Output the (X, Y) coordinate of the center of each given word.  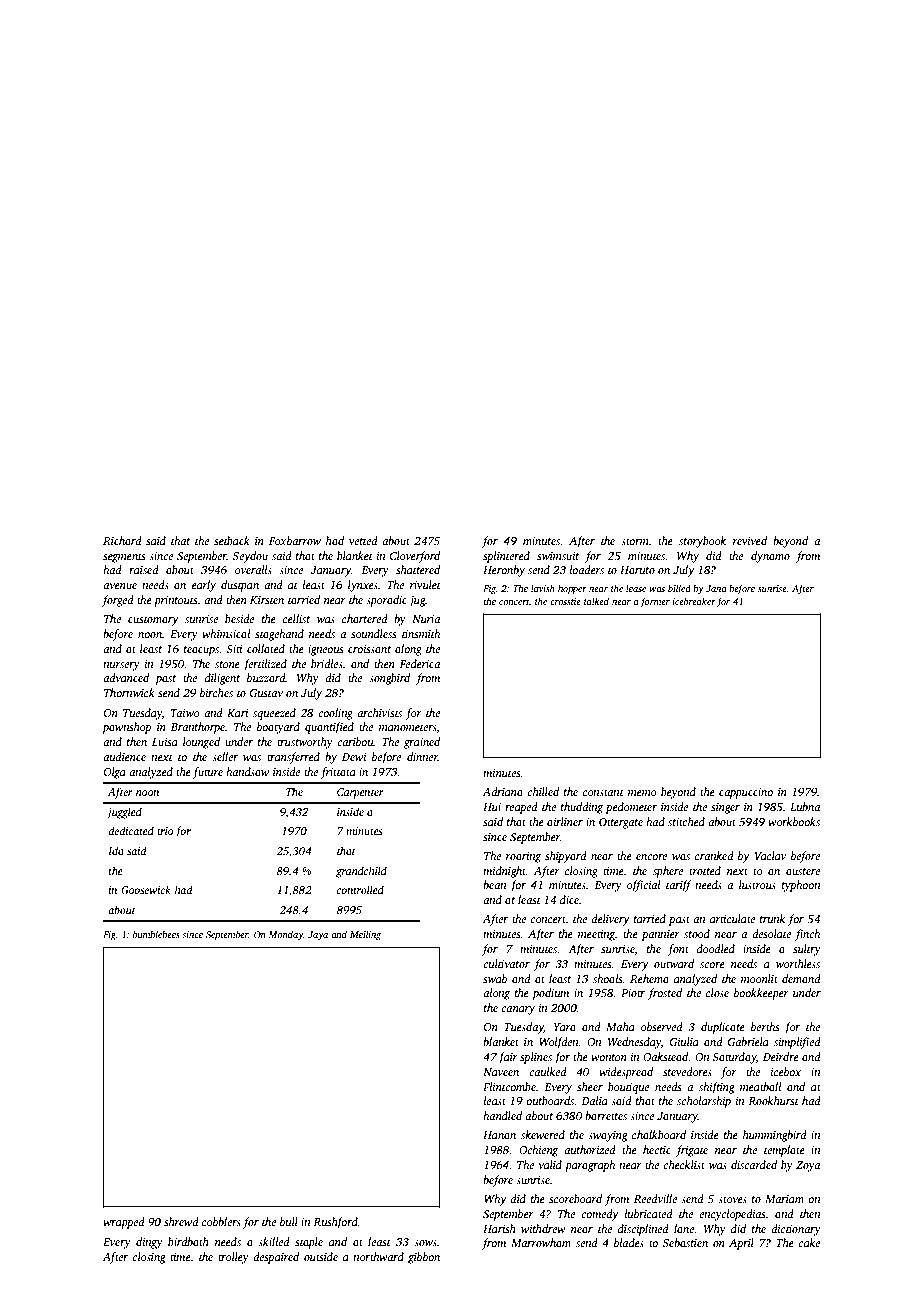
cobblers (221, 1221)
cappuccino (746, 793)
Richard (122, 540)
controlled (360, 889)
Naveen (501, 1072)
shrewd (181, 1221)
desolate (771, 933)
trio (165, 831)
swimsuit (558, 556)
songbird (389, 679)
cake (809, 1242)
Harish (499, 1228)
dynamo (770, 557)
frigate (692, 1151)
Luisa (165, 742)
